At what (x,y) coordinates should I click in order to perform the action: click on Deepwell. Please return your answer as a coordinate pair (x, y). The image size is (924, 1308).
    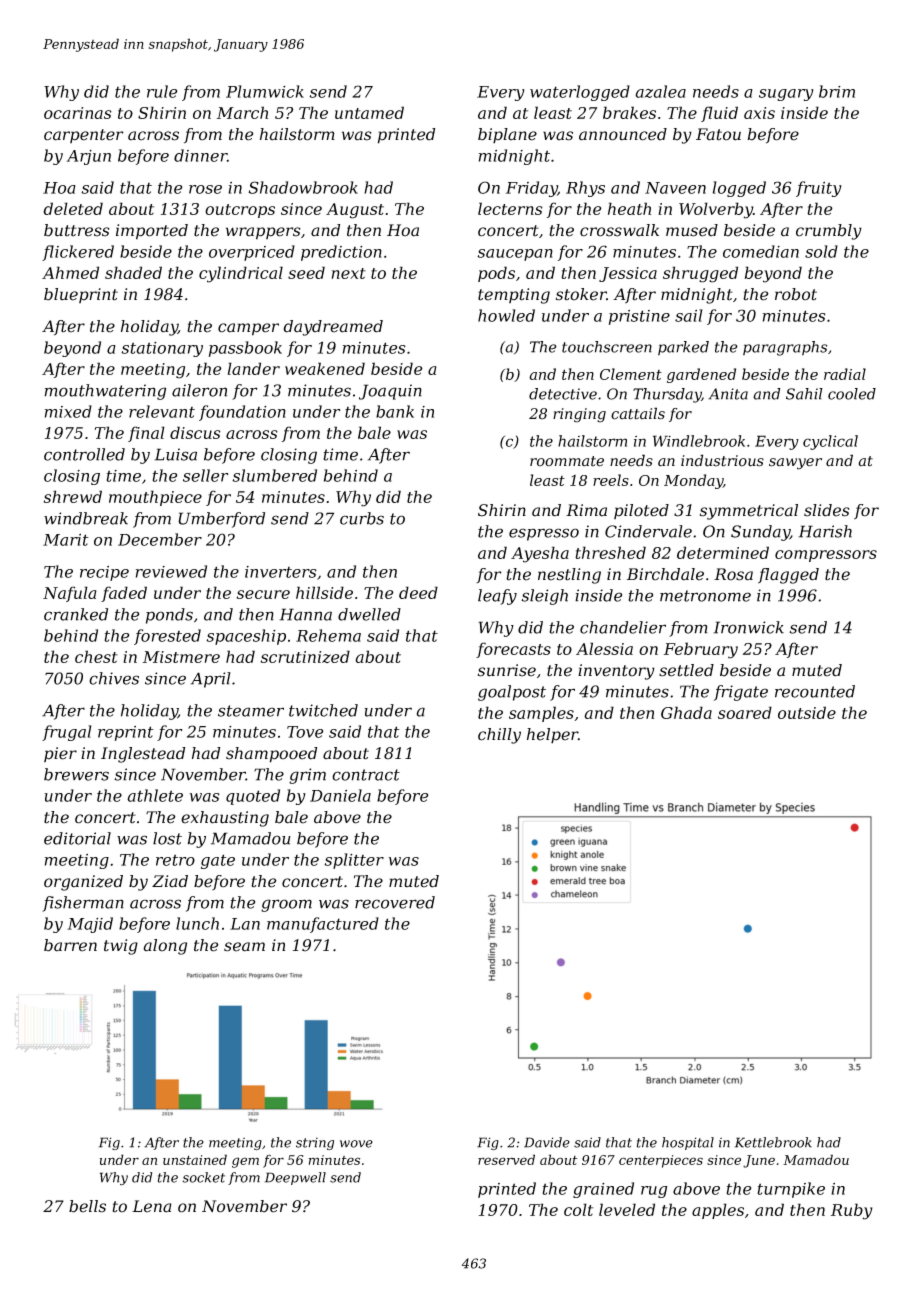
    Looking at the image, I should click on (295, 1178).
